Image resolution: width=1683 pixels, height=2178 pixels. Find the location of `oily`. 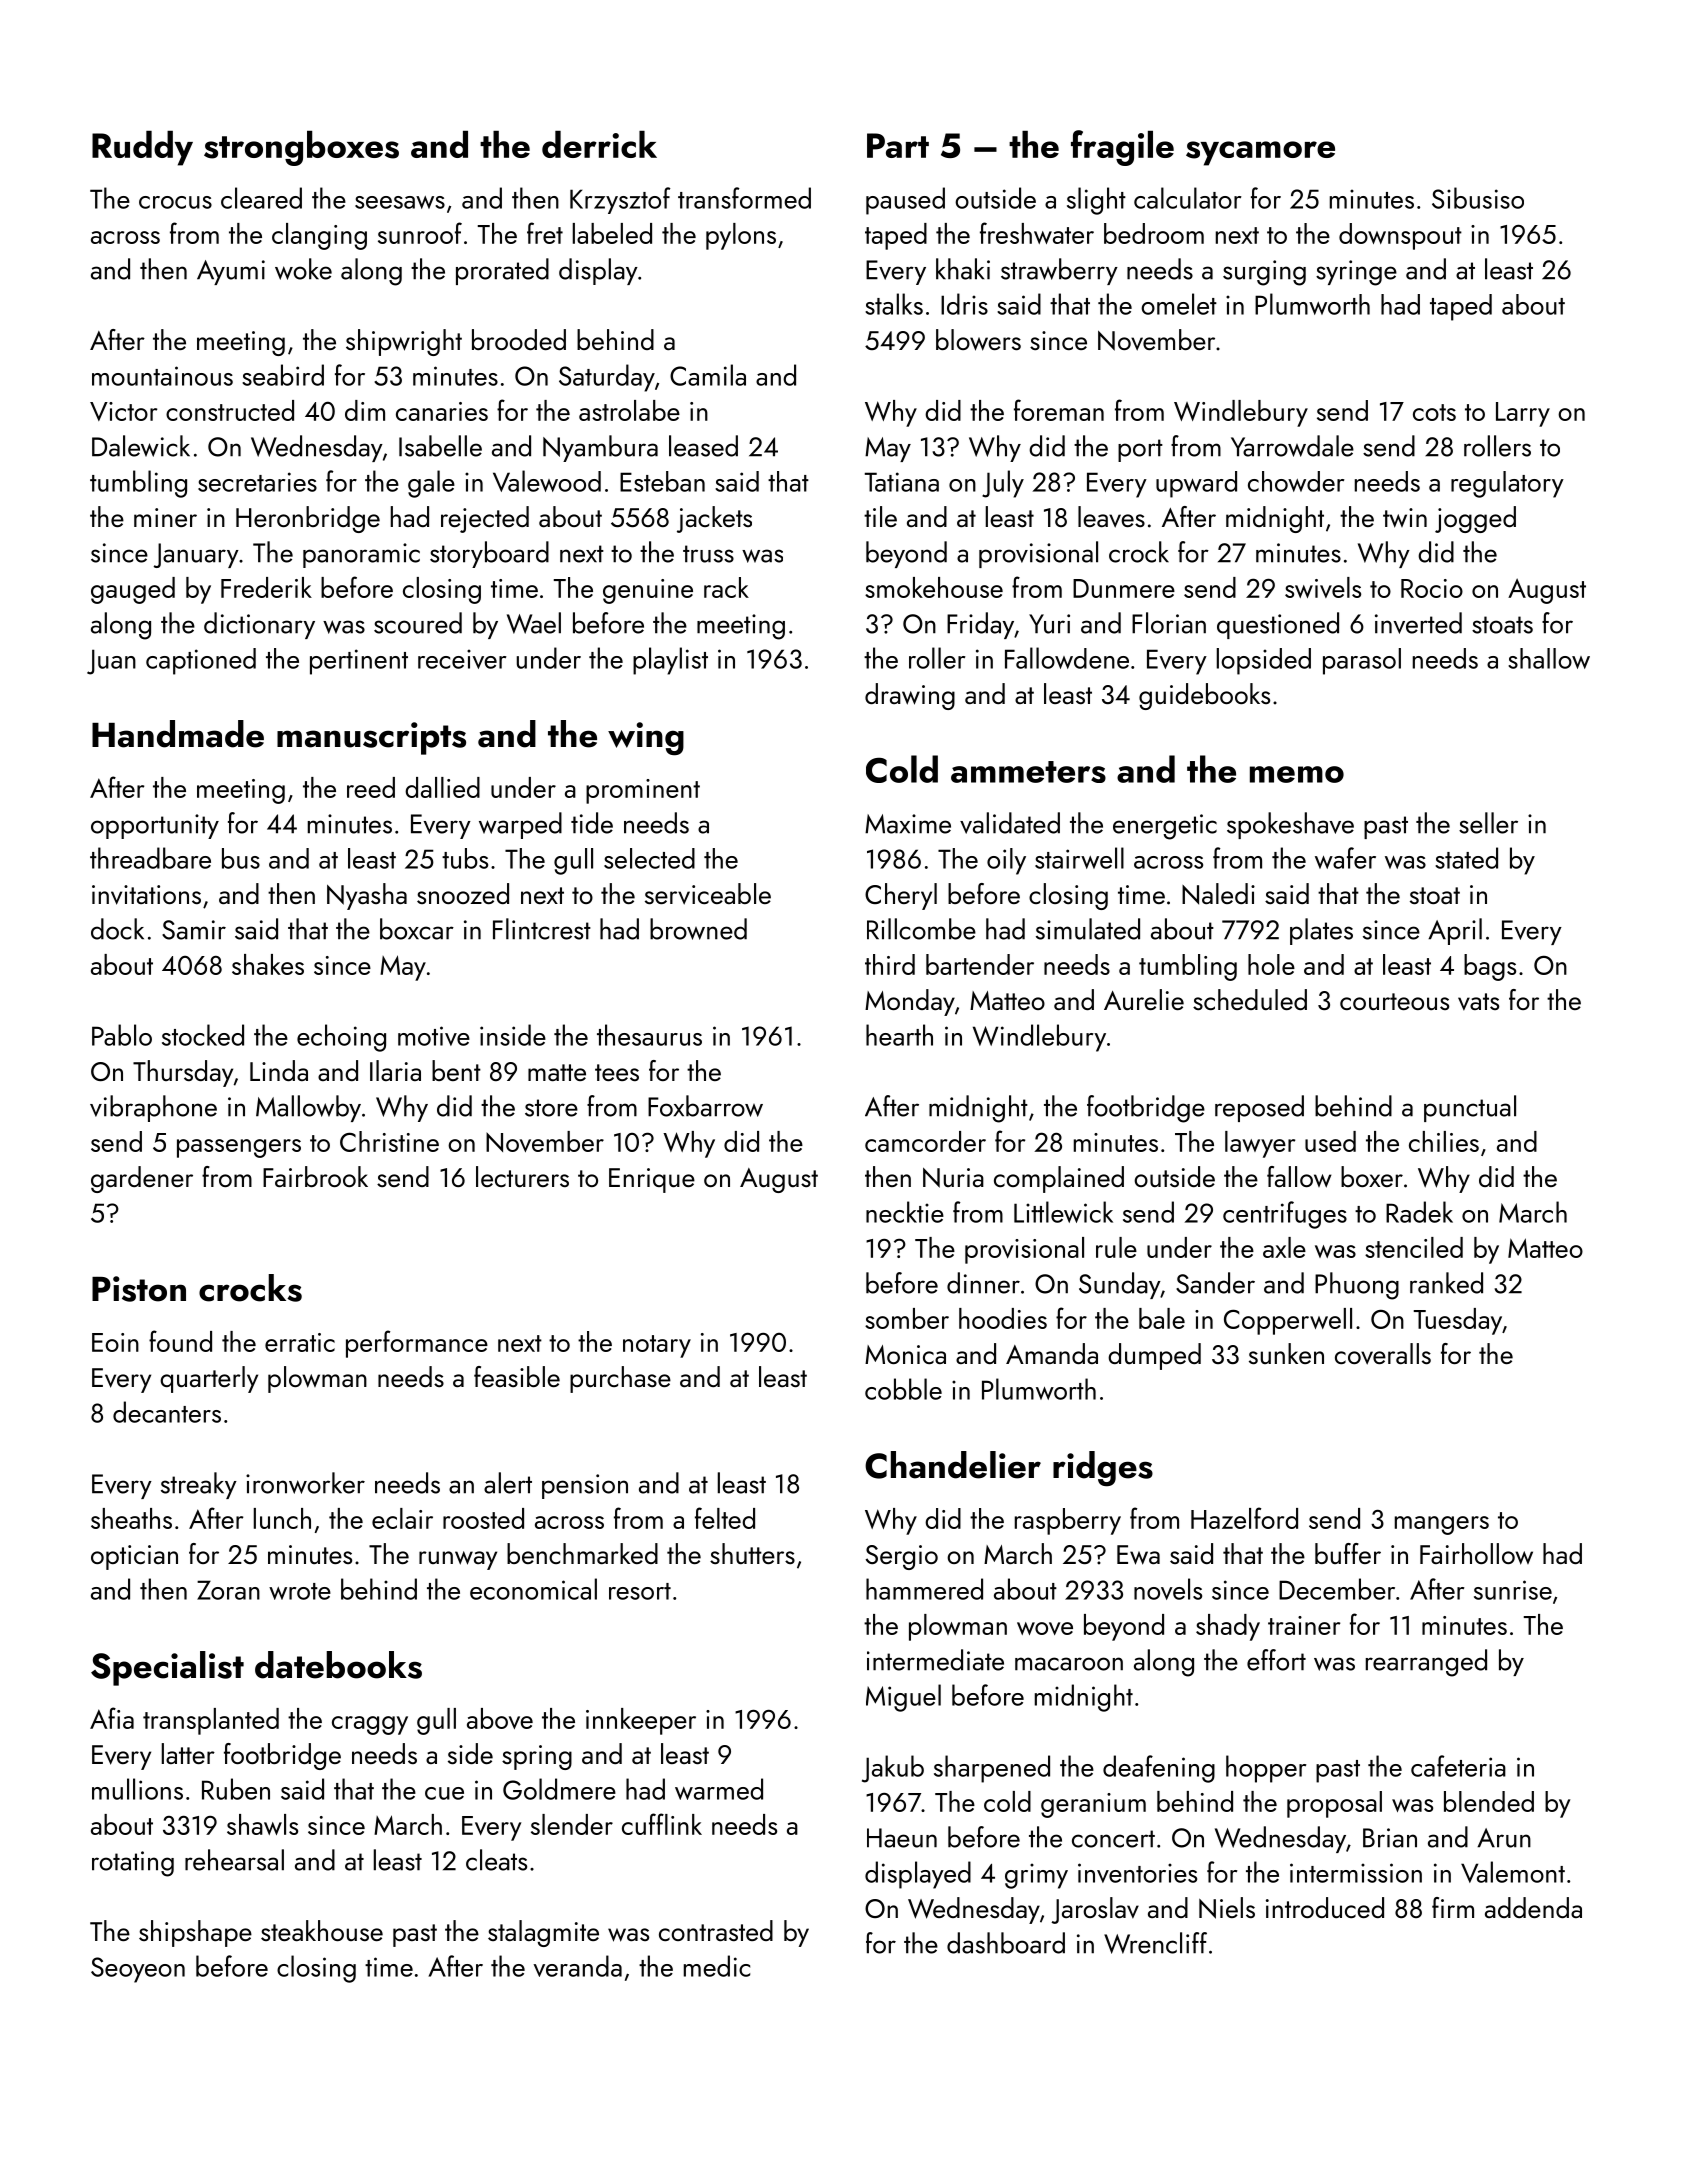

oily is located at coordinates (1006, 861).
